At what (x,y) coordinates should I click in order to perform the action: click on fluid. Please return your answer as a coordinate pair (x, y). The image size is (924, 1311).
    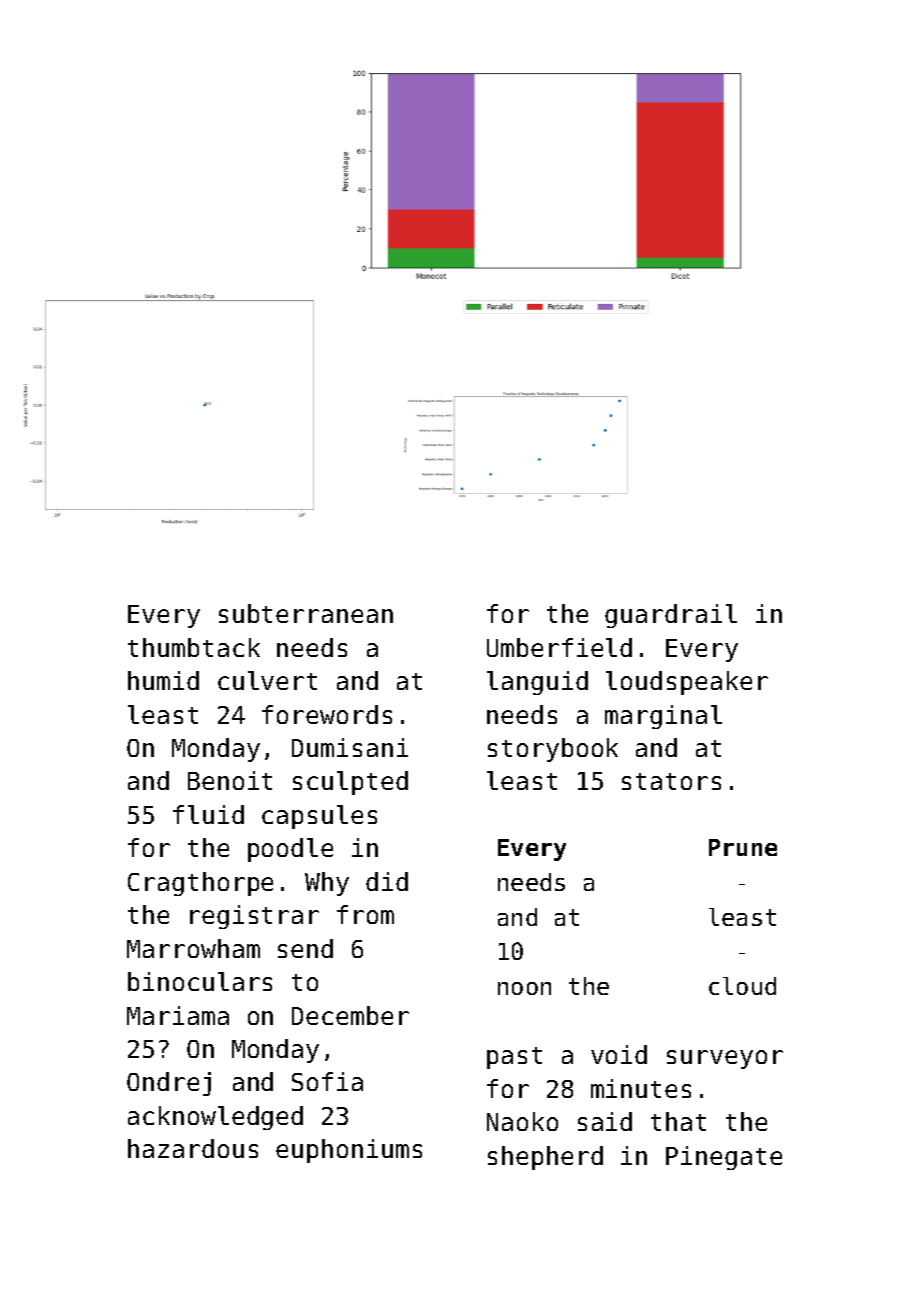
    Looking at the image, I should click on (208, 814).
